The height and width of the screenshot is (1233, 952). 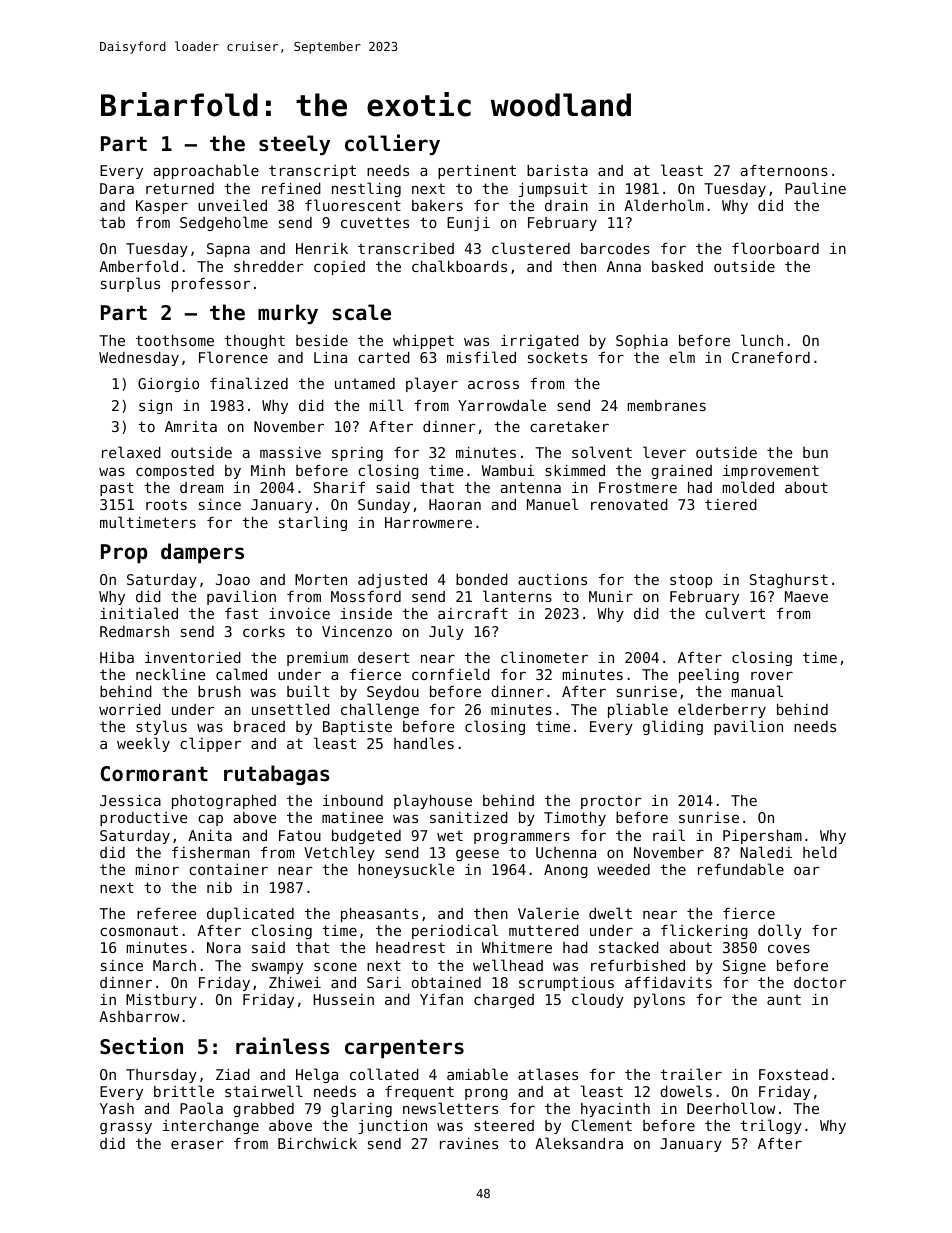 What do you see at coordinates (193, 657) in the screenshot?
I see `inventoried` at bounding box center [193, 657].
